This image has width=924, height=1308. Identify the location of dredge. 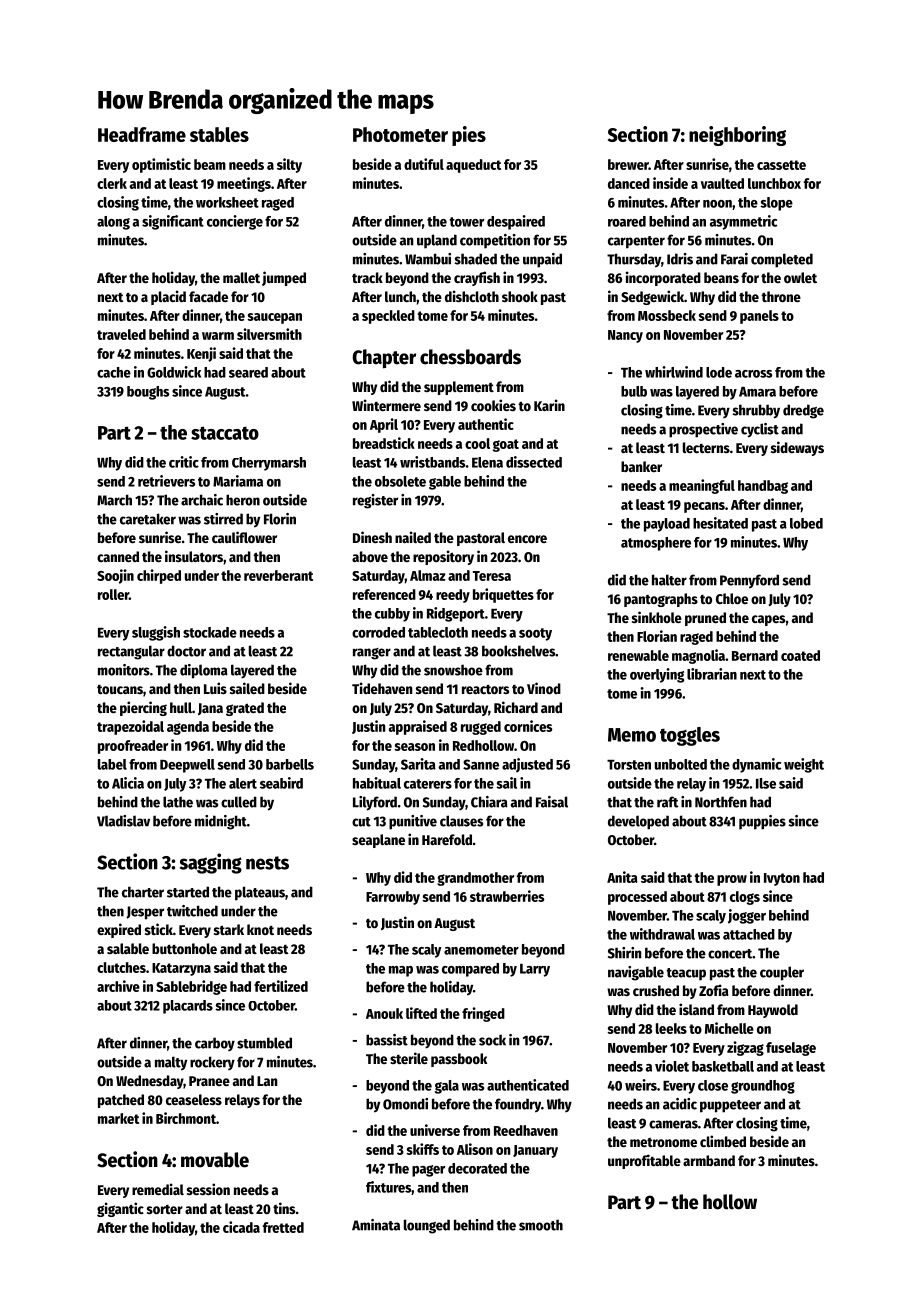
(803, 411).
